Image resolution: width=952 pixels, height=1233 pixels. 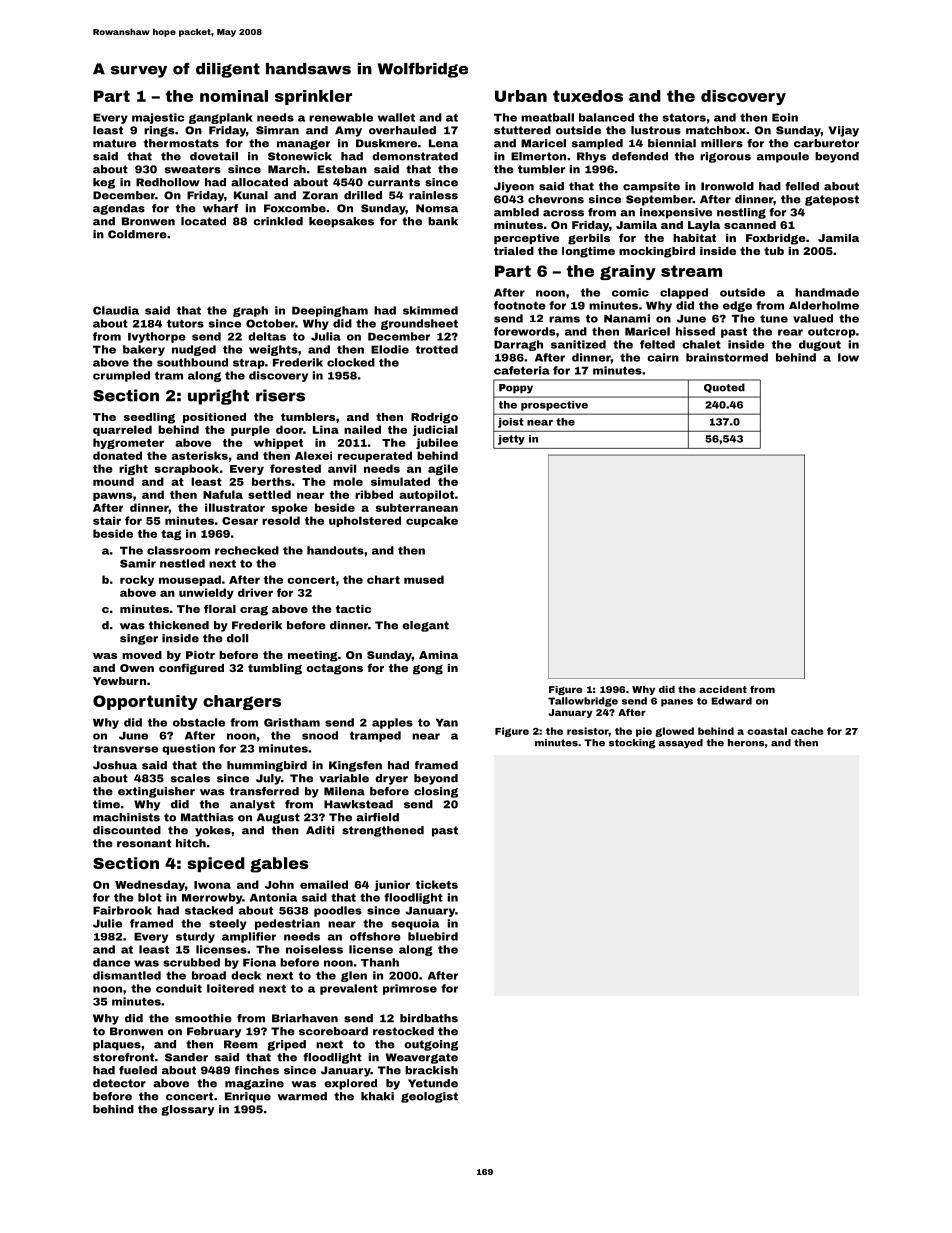 I want to click on clocked, so click(x=351, y=362).
